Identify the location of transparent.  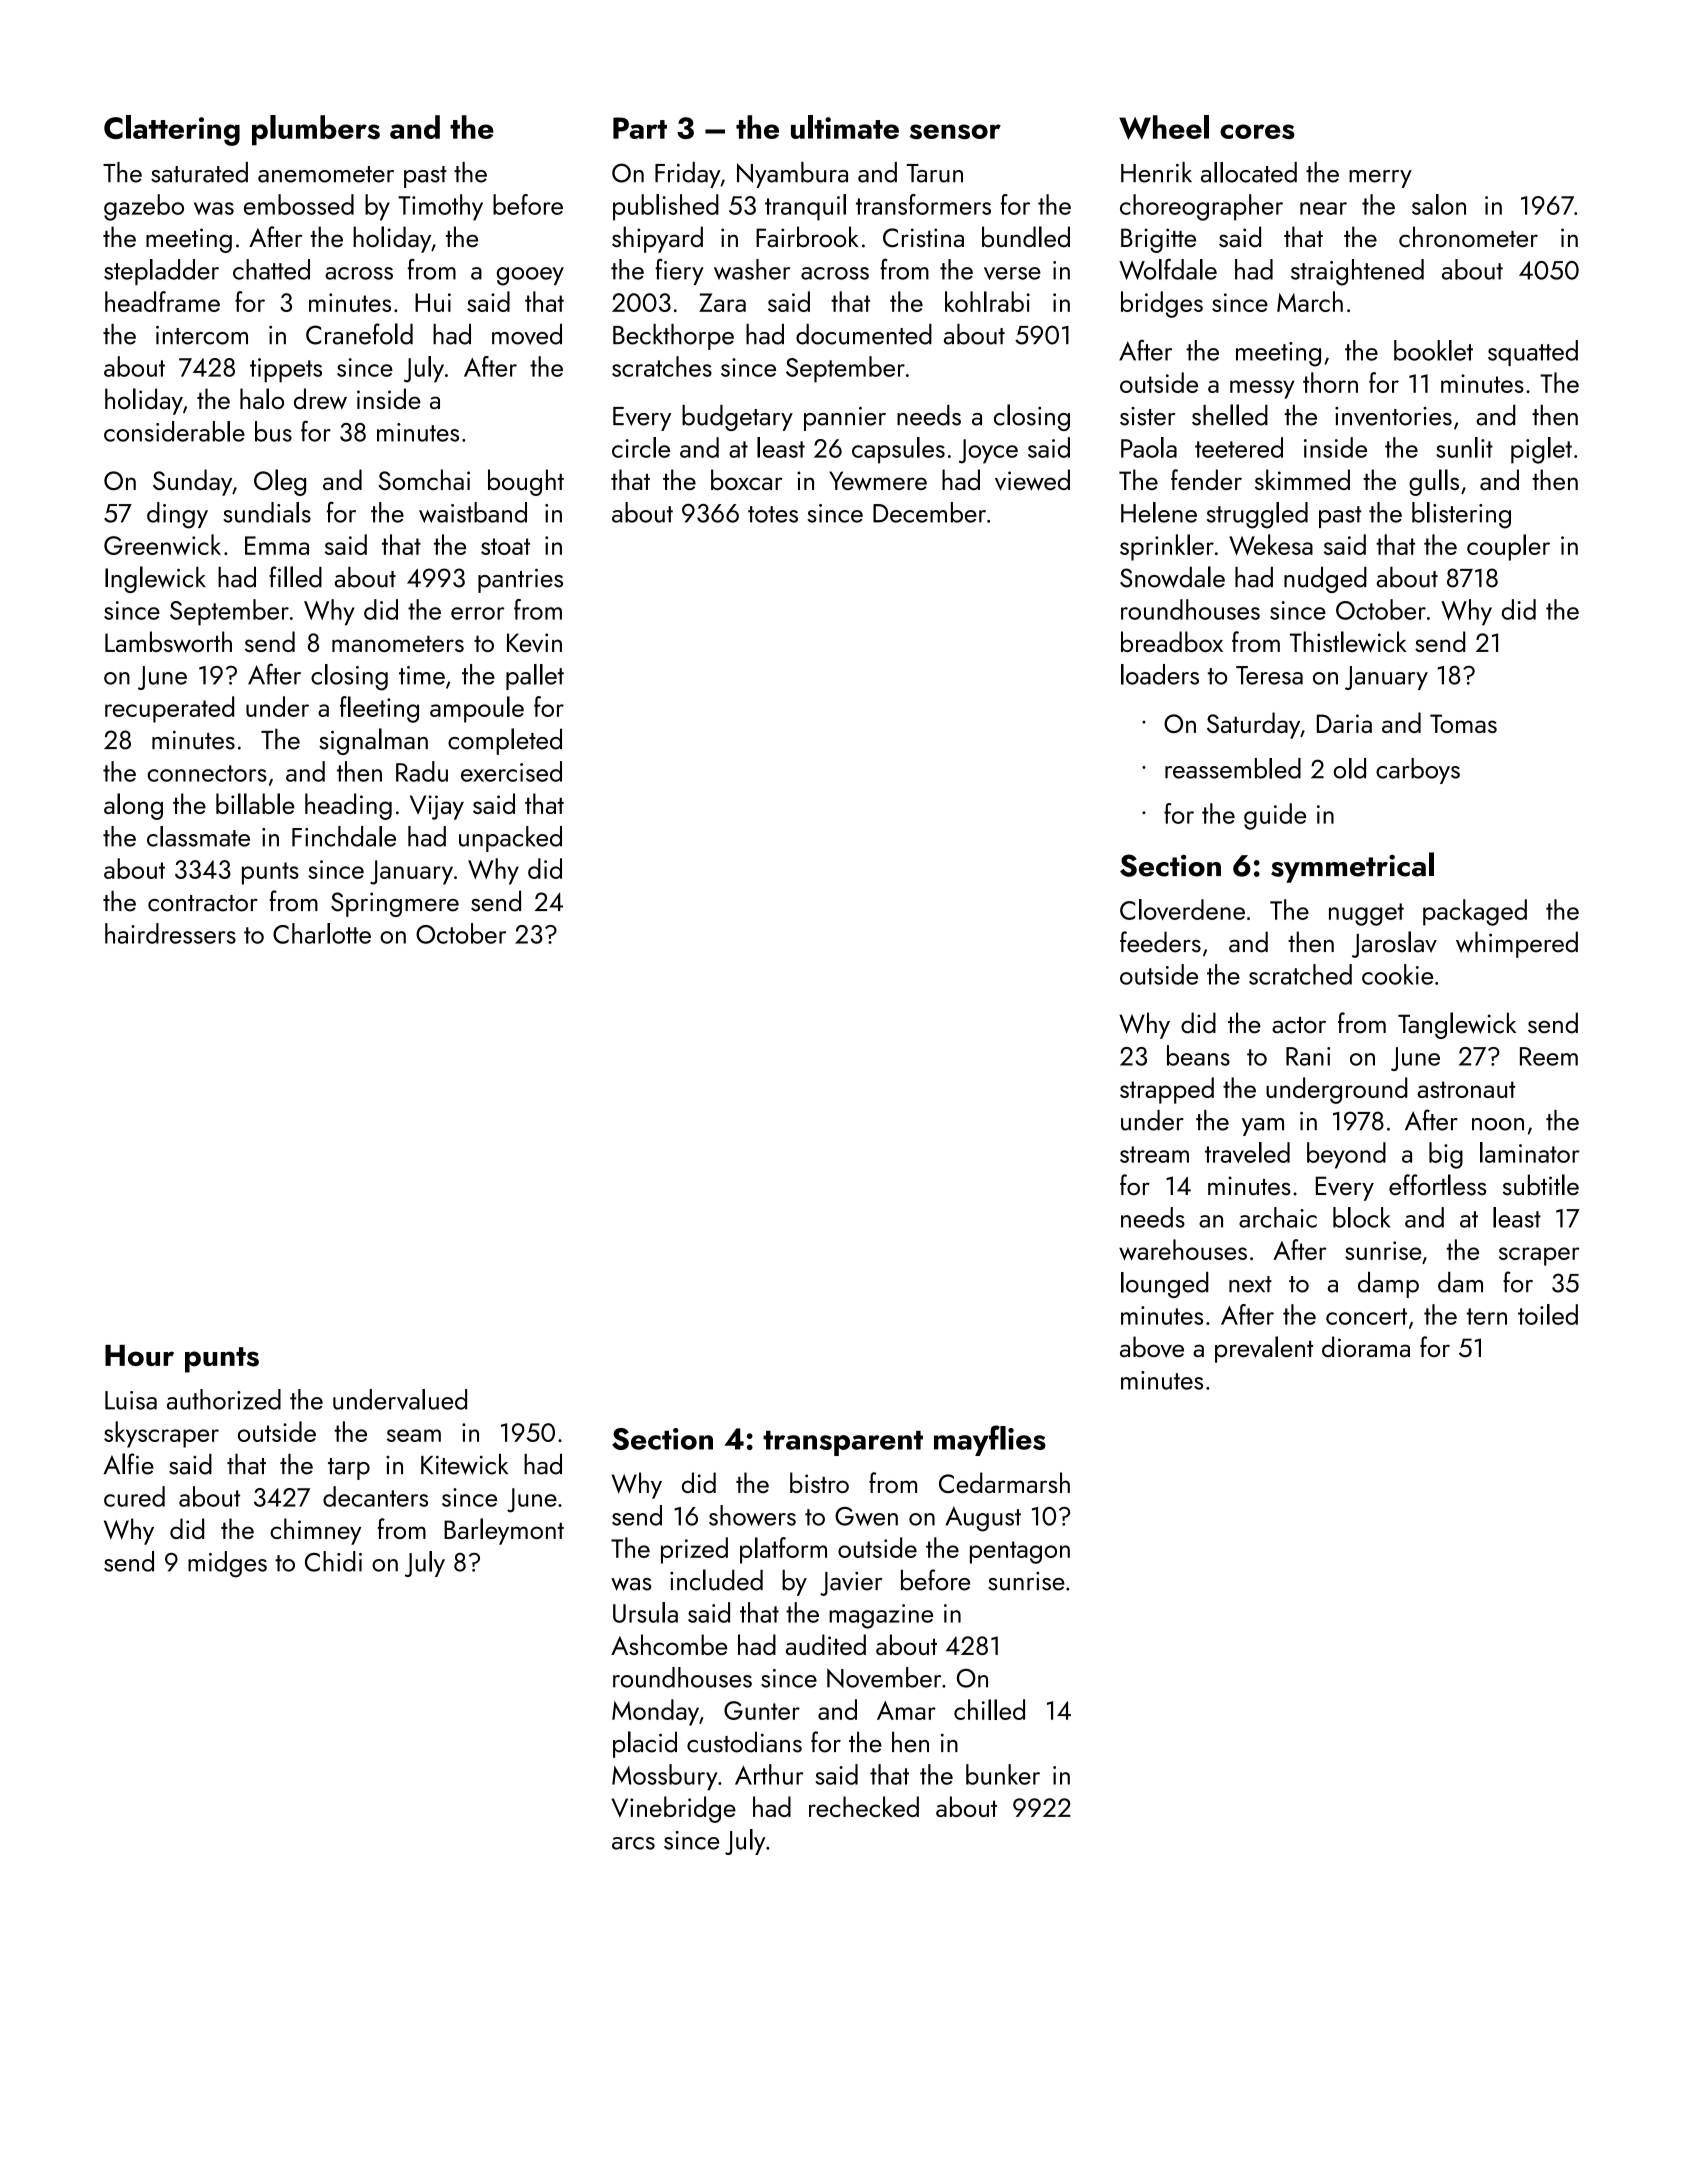
(843, 1443).
